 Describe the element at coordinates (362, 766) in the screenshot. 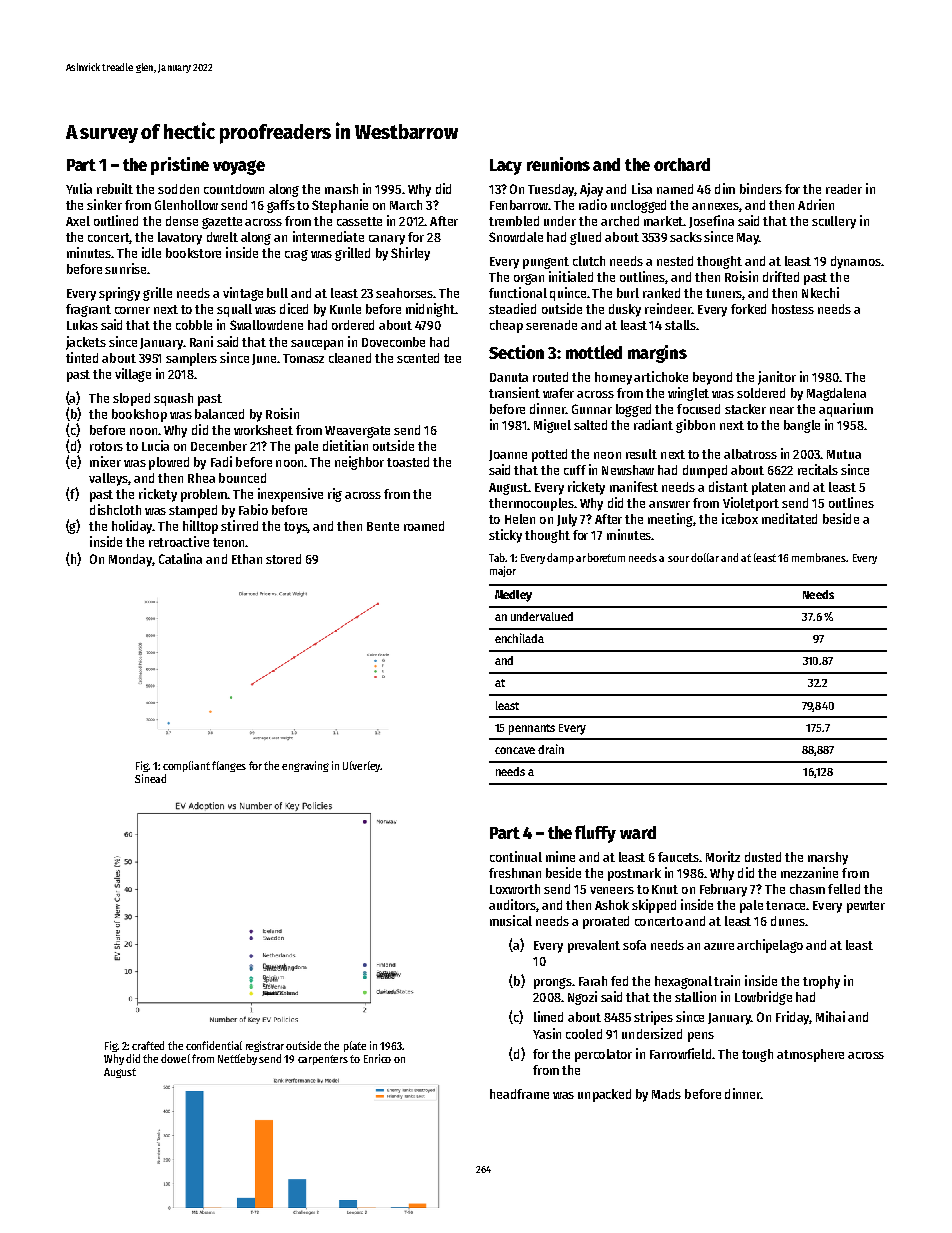

I see `Ulverley` at that location.
